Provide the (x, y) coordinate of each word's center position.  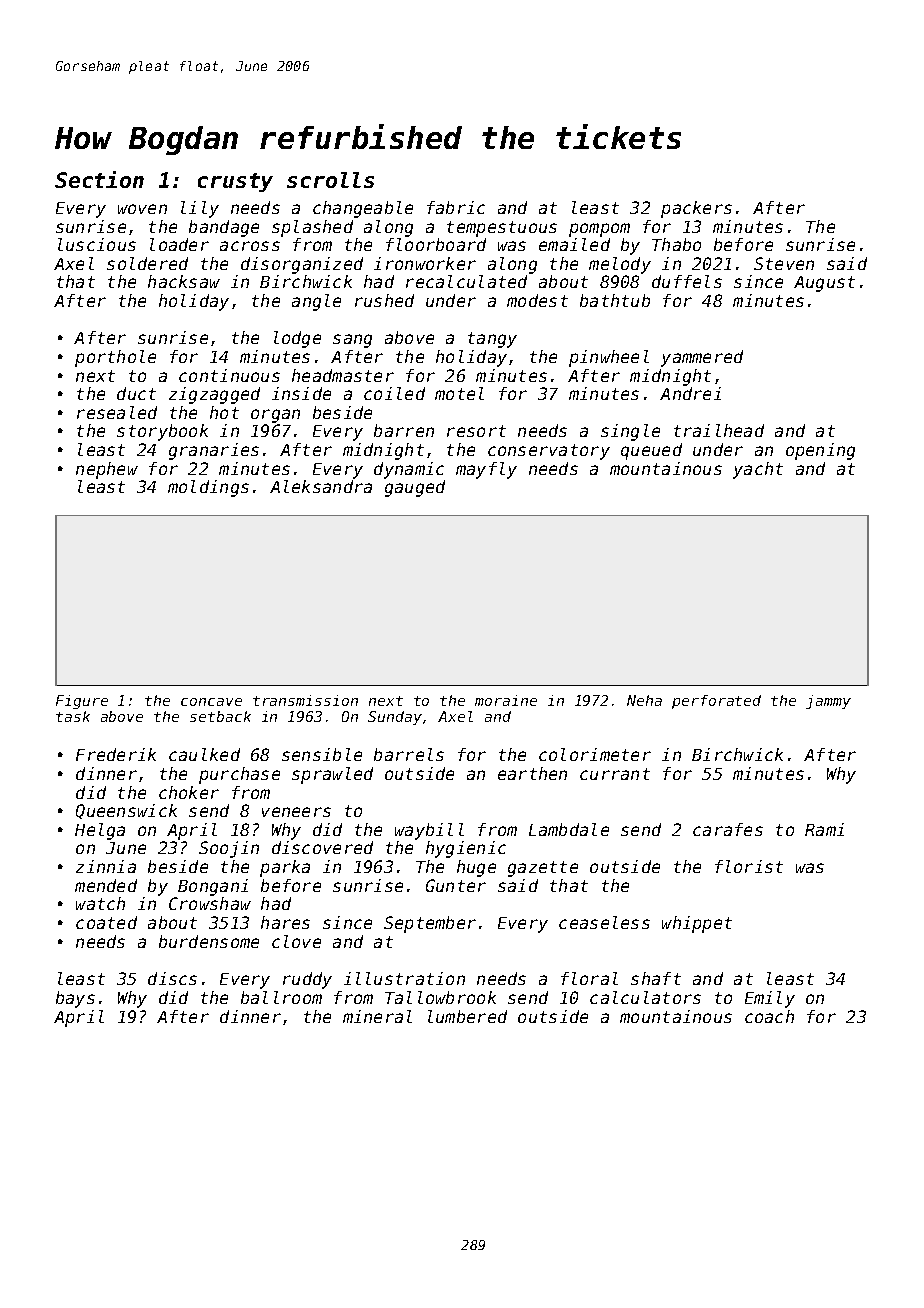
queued (651, 451)
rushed (384, 300)
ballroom (281, 997)
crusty (235, 182)
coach (769, 1016)
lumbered (467, 1016)
